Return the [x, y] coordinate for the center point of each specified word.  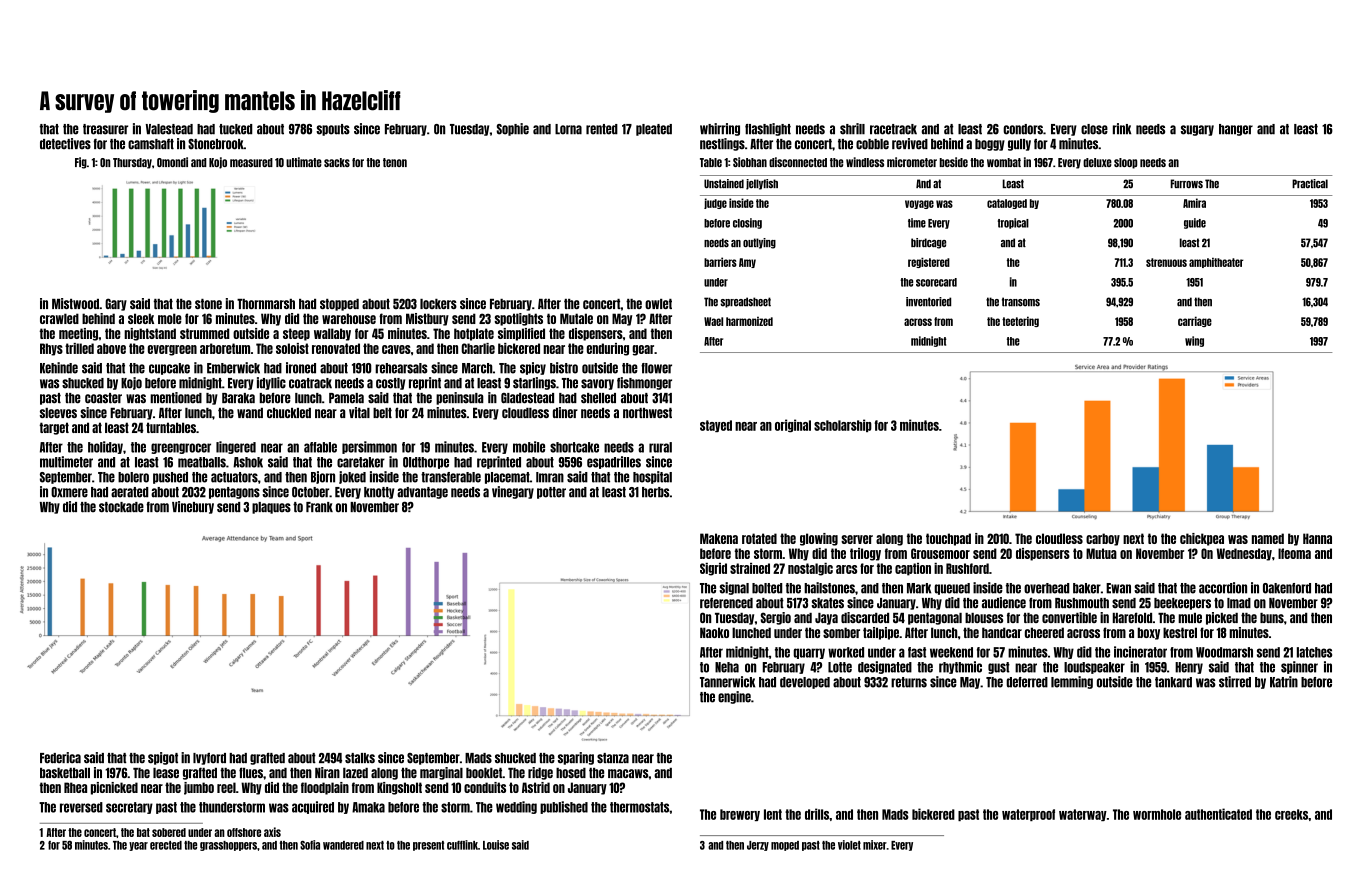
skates [827, 603]
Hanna [1317, 538]
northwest [647, 413]
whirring [720, 129]
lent [773, 814]
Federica [60, 758]
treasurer [105, 129]
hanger [1236, 130]
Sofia [310, 845]
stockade [121, 507]
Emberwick [233, 368]
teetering [1020, 321]
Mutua [1101, 553]
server [857, 539]
